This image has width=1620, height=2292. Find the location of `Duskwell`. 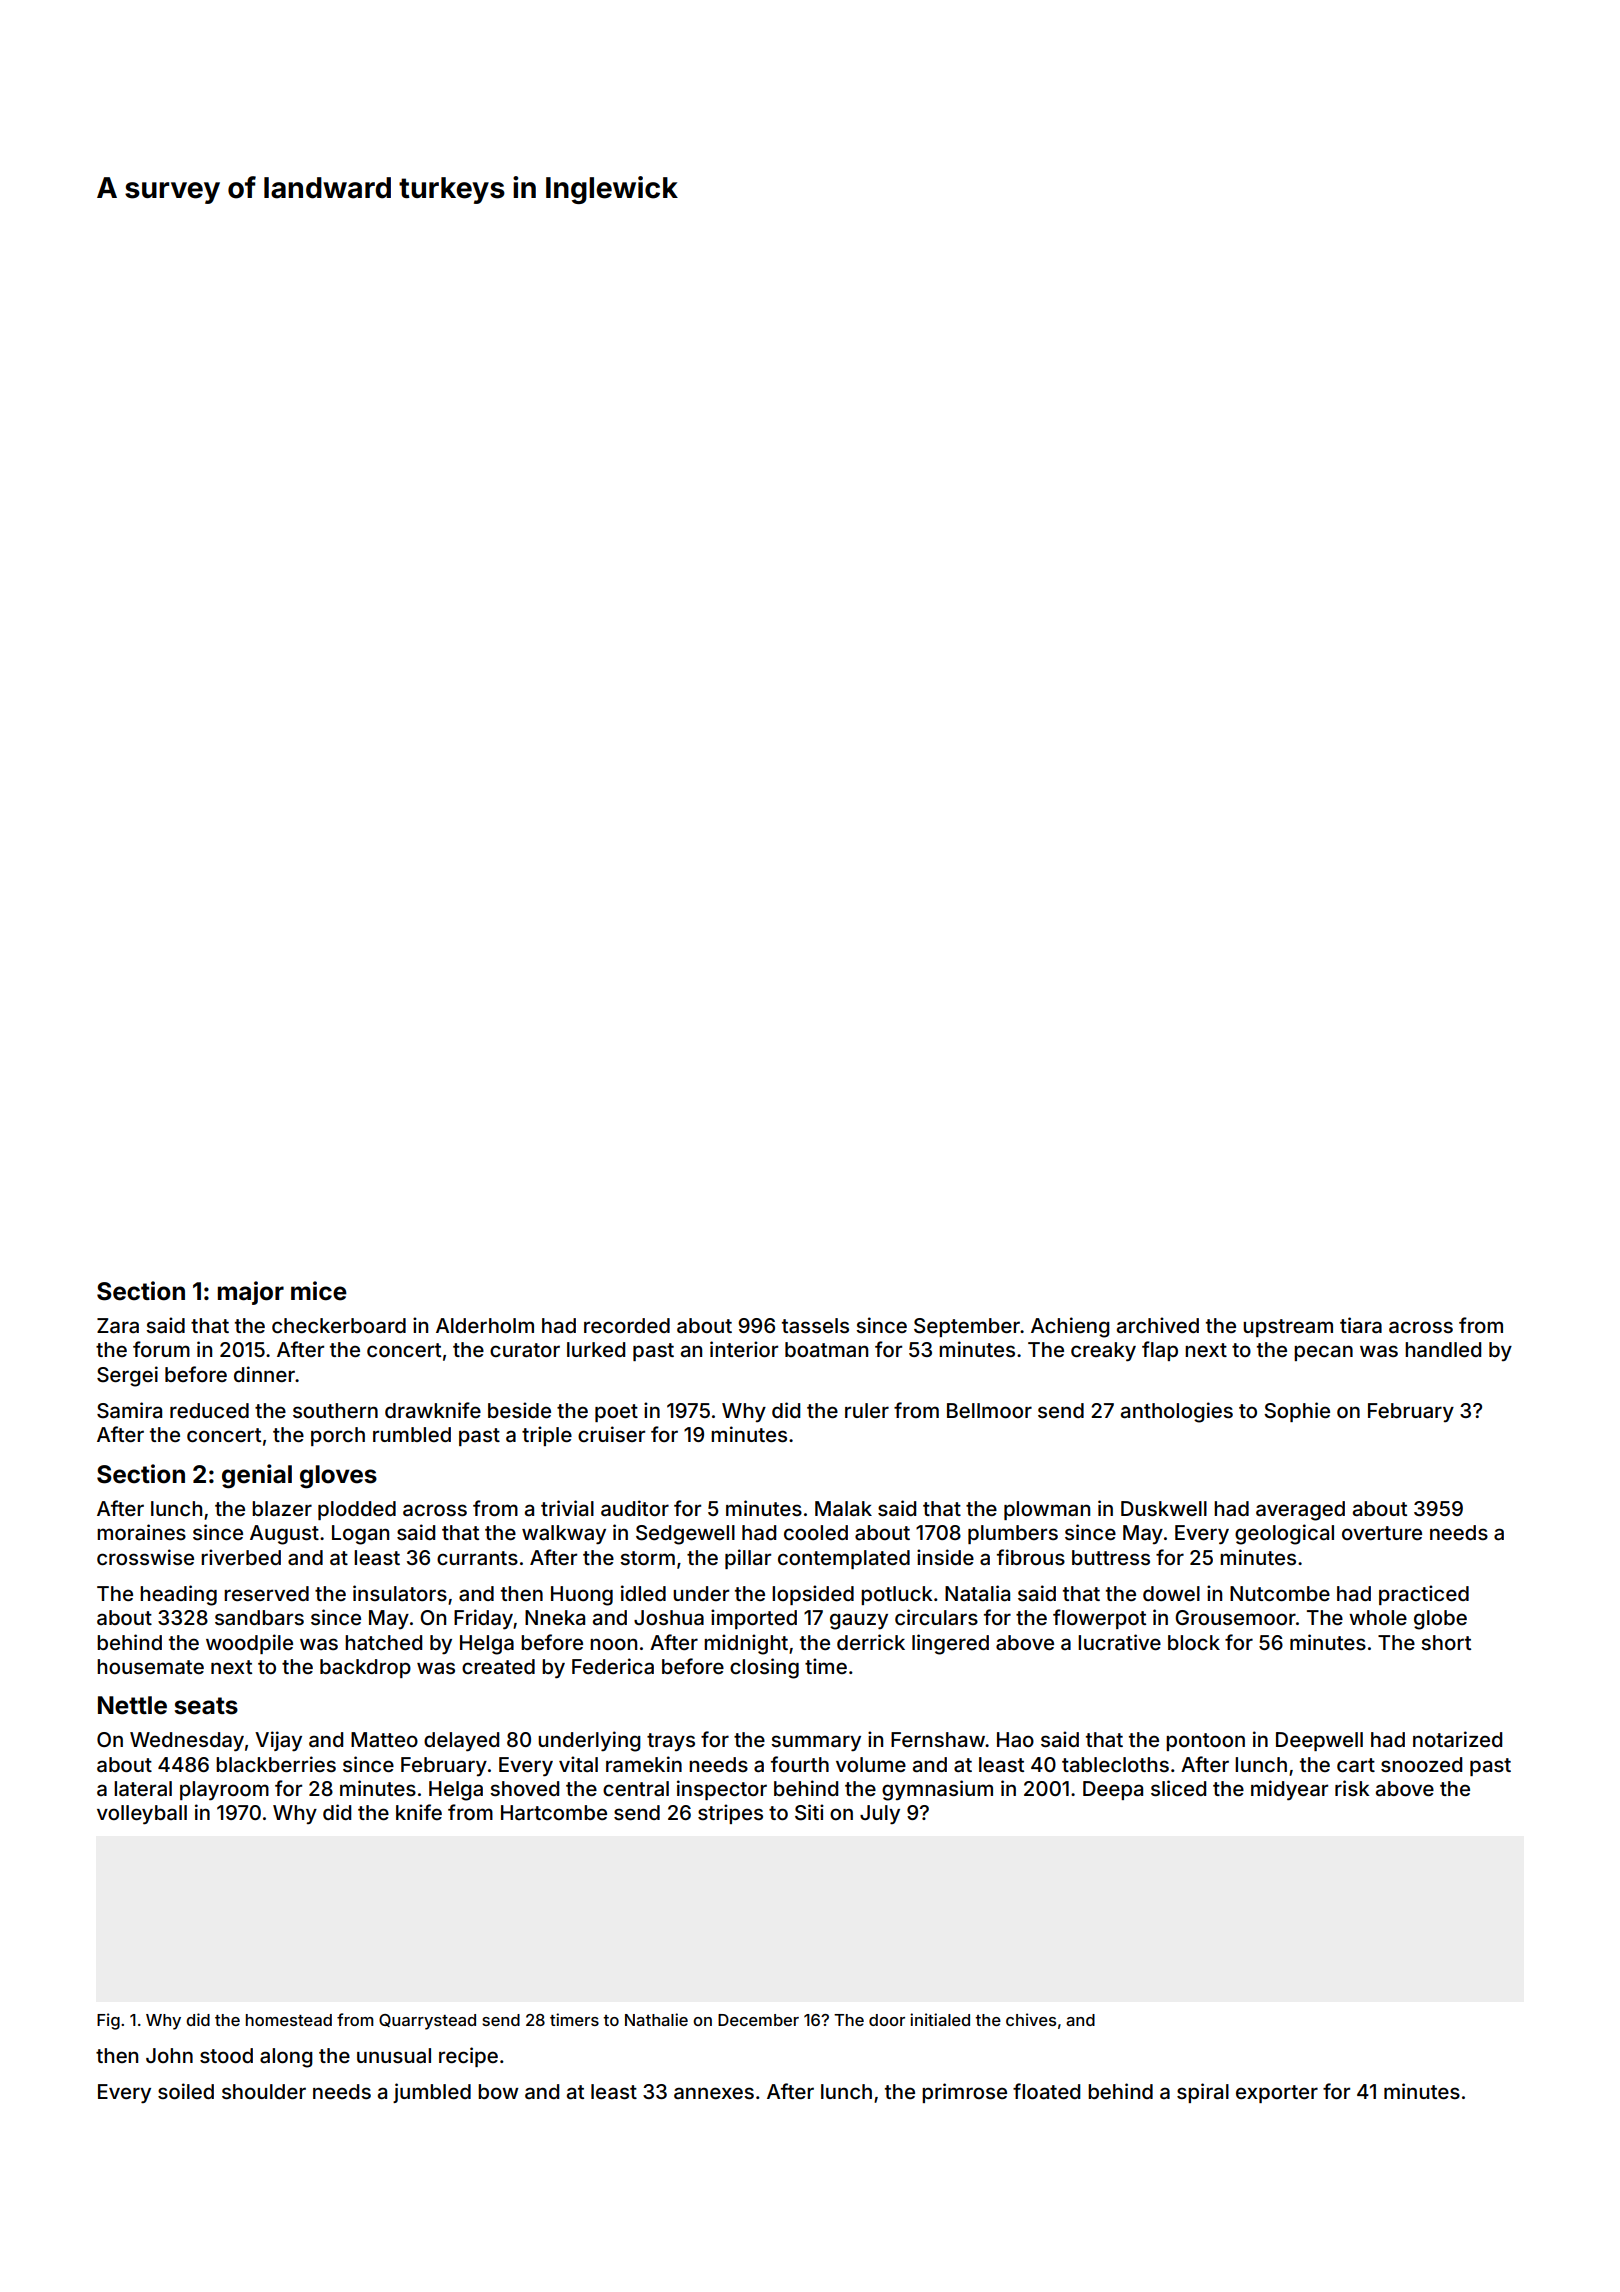

Duskwell is located at coordinates (1164, 1508).
